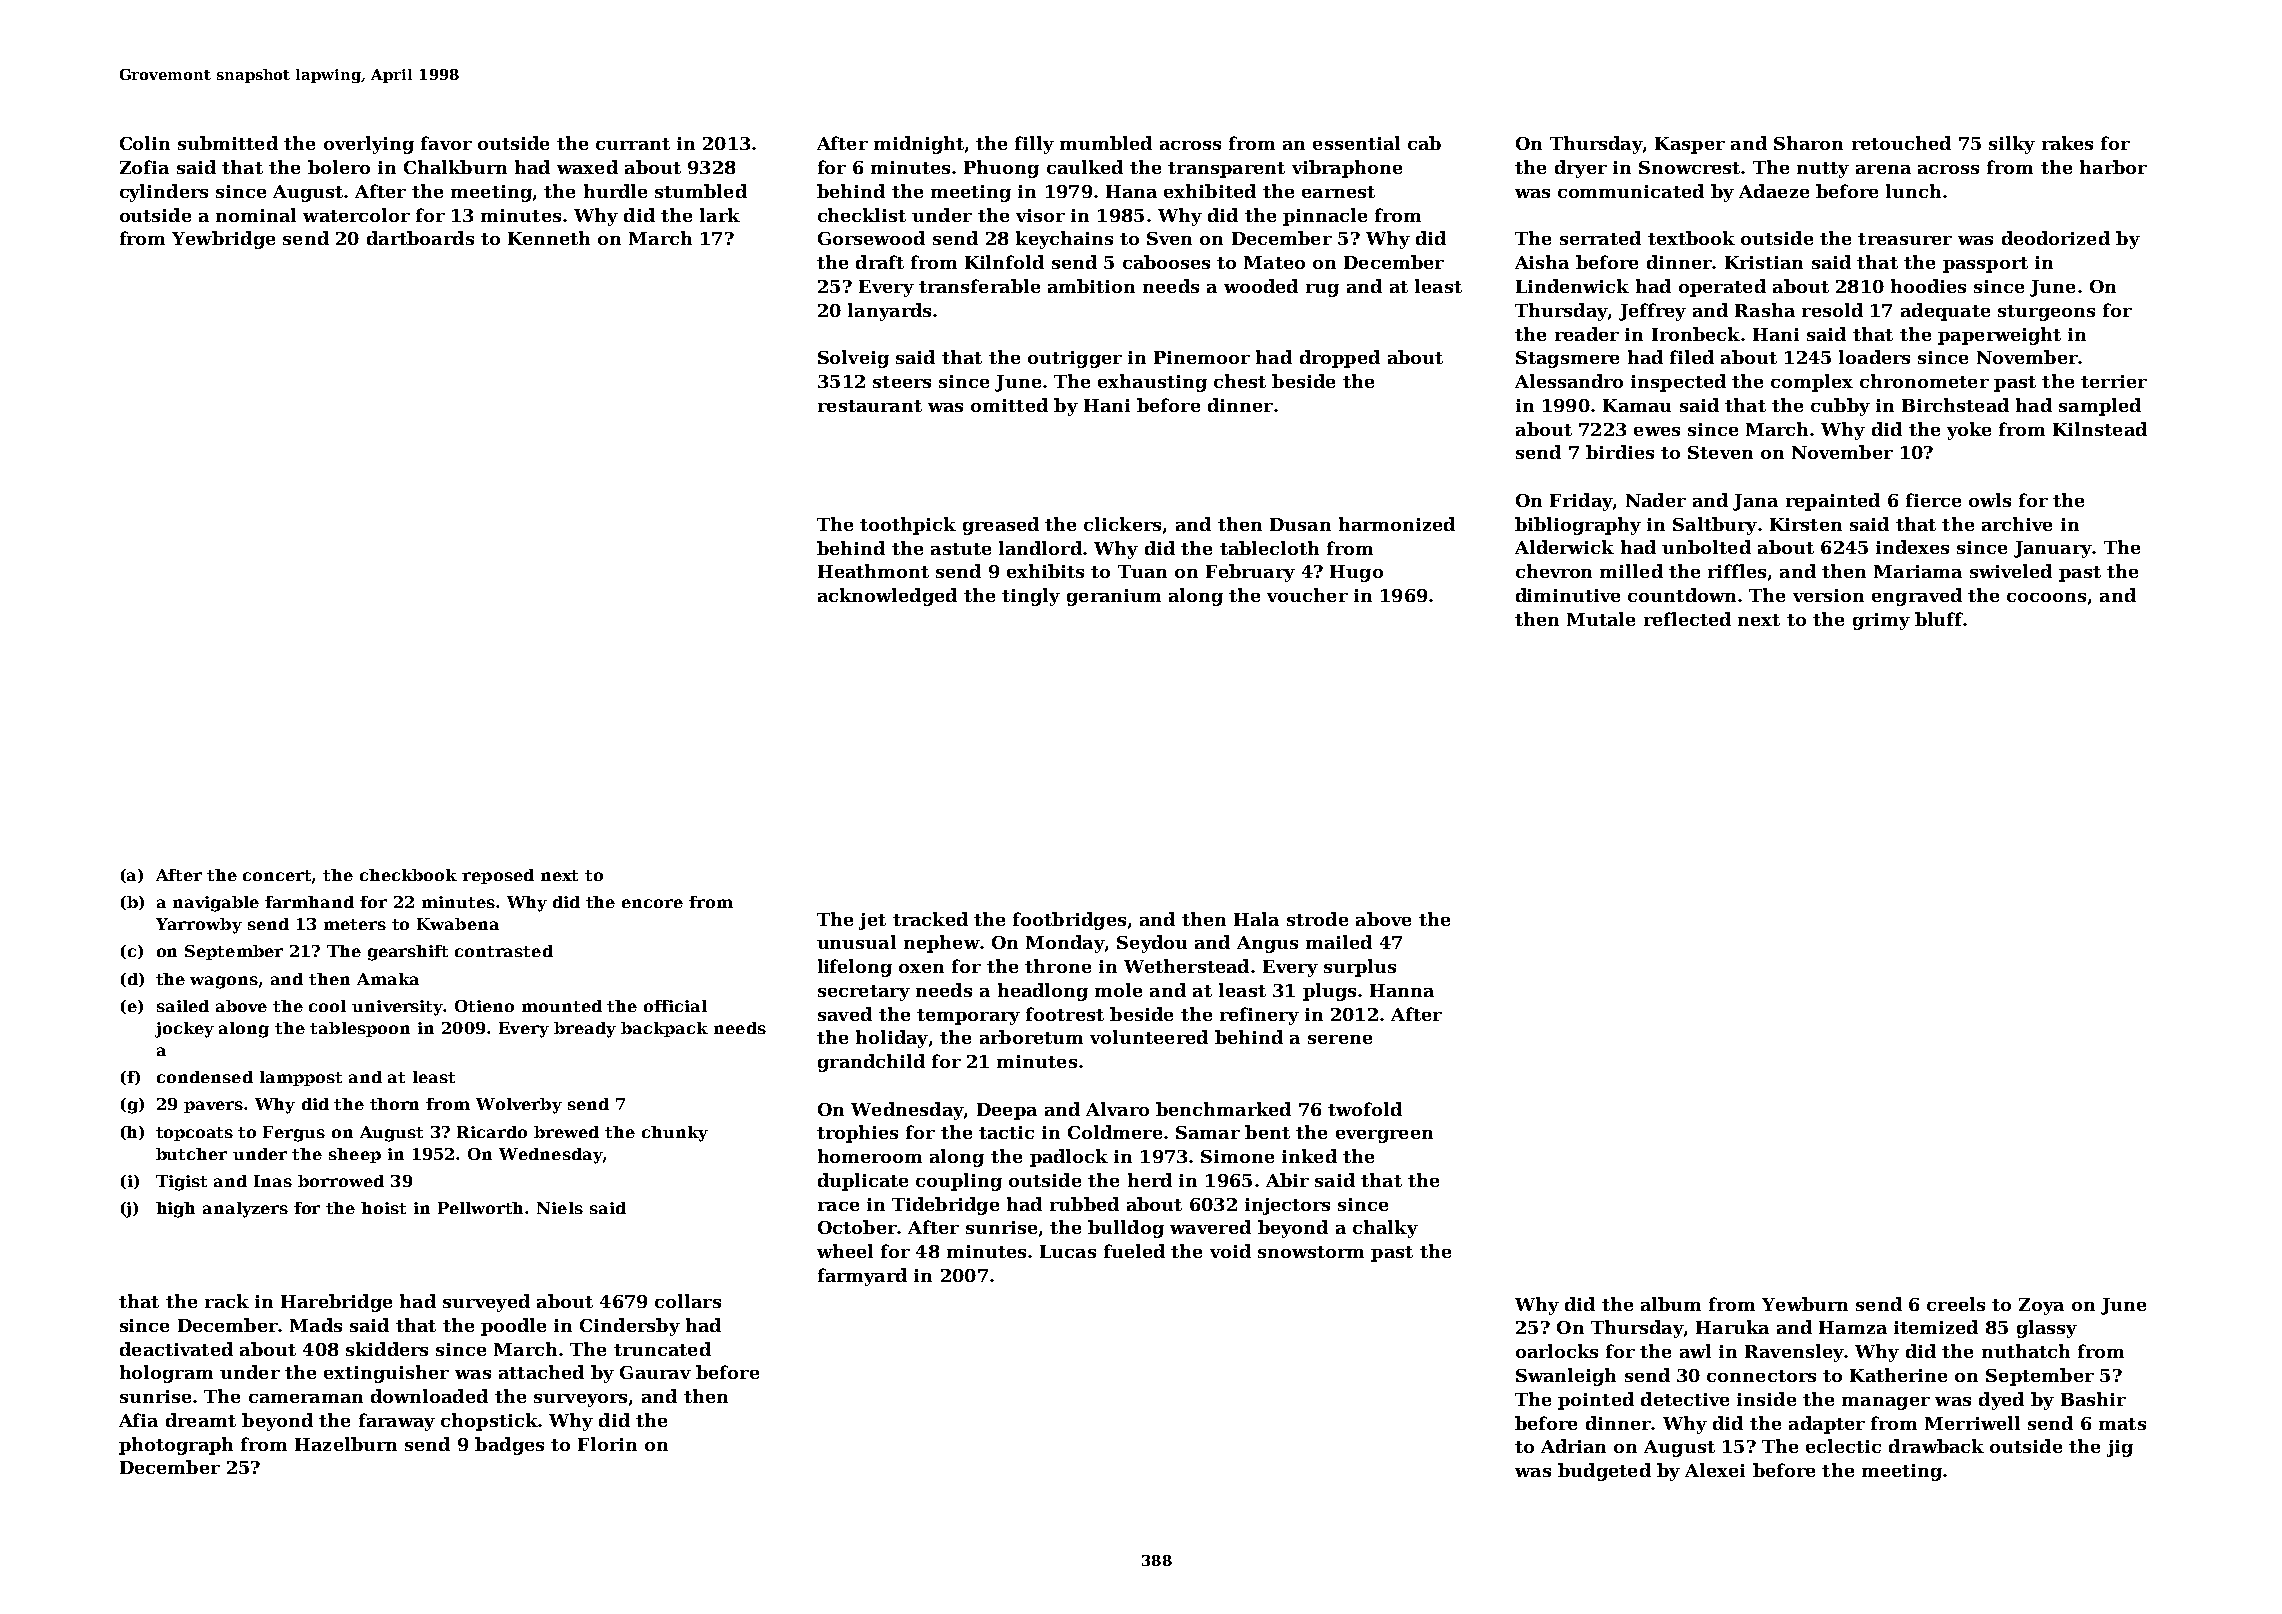 The height and width of the page is (1614, 2282). What do you see at coordinates (176, 1349) in the page?
I see `deactivated` at bounding box center [176, 1349].
